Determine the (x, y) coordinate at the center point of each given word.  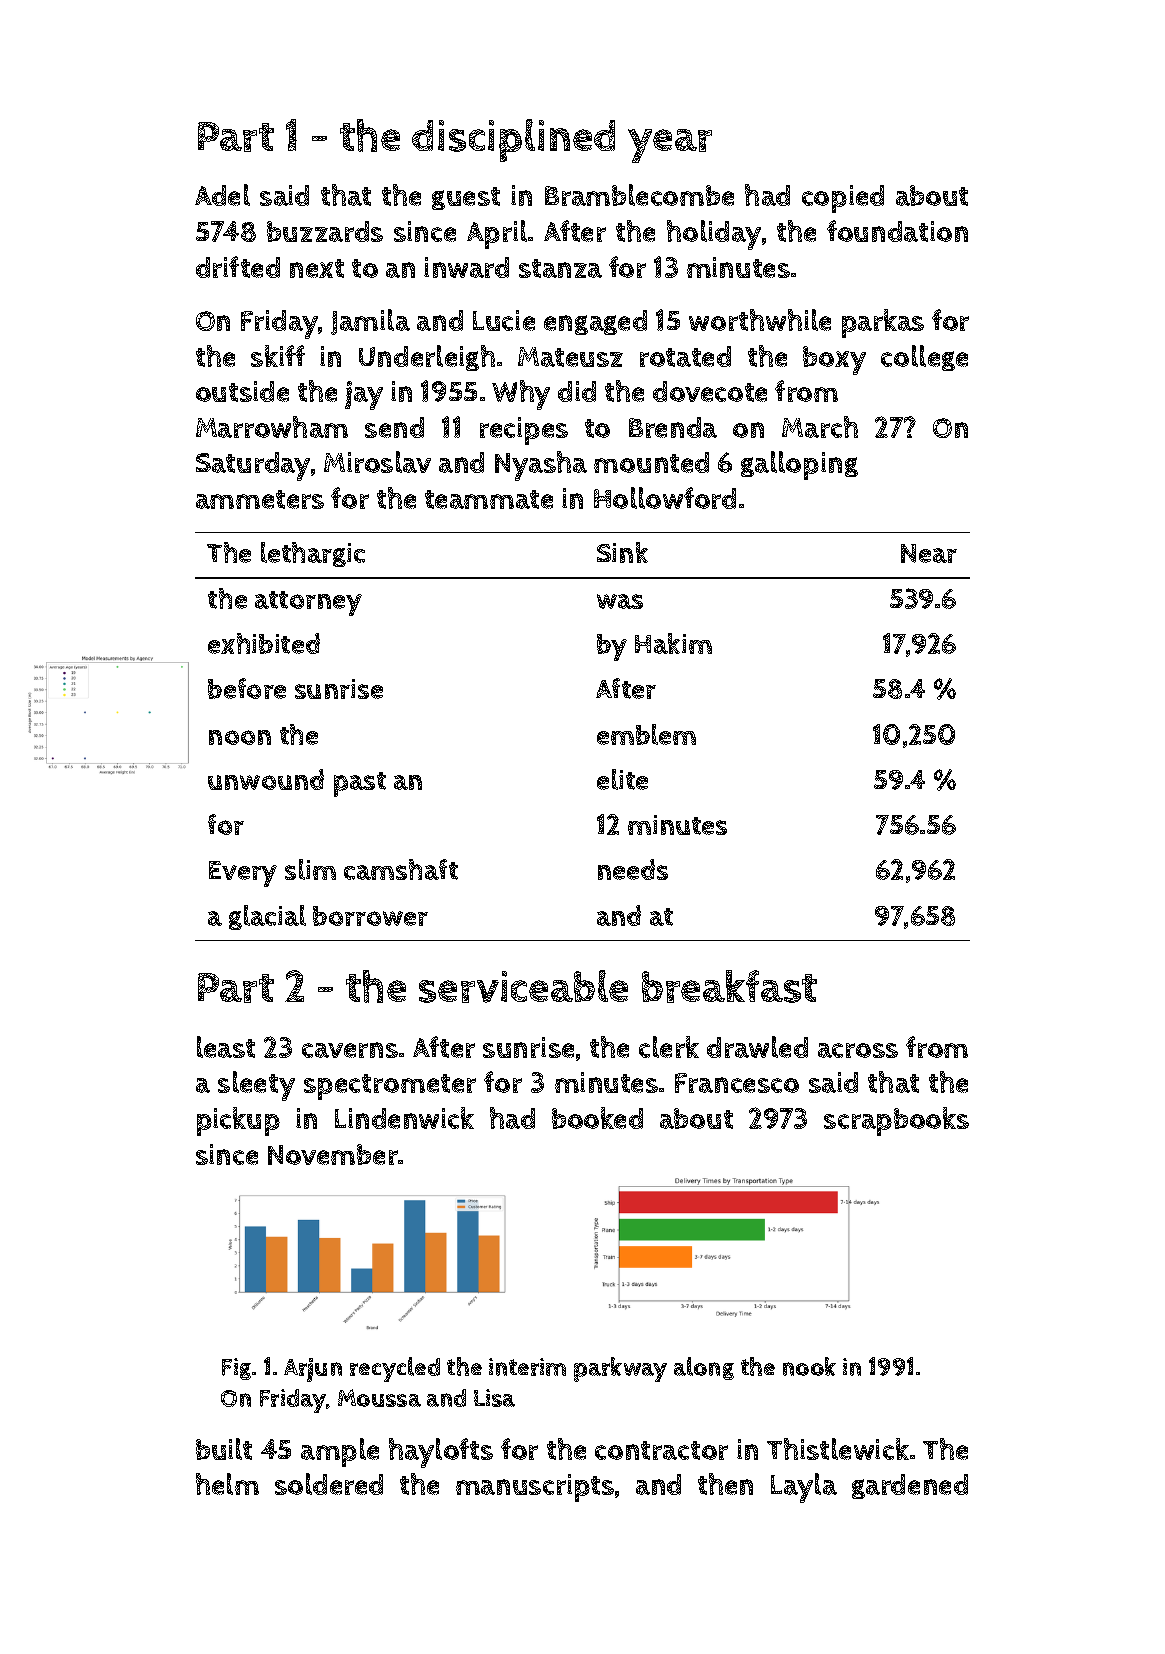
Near (929, 553)
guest (466, 198)
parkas (883, 323)
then (725, 1484)
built (224, 1449)
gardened (910, 1486)
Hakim (673, 643)
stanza (560, 268)
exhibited (264, 643)
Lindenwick (404, 1118)
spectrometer (390, 1087)
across (858, 1050)
